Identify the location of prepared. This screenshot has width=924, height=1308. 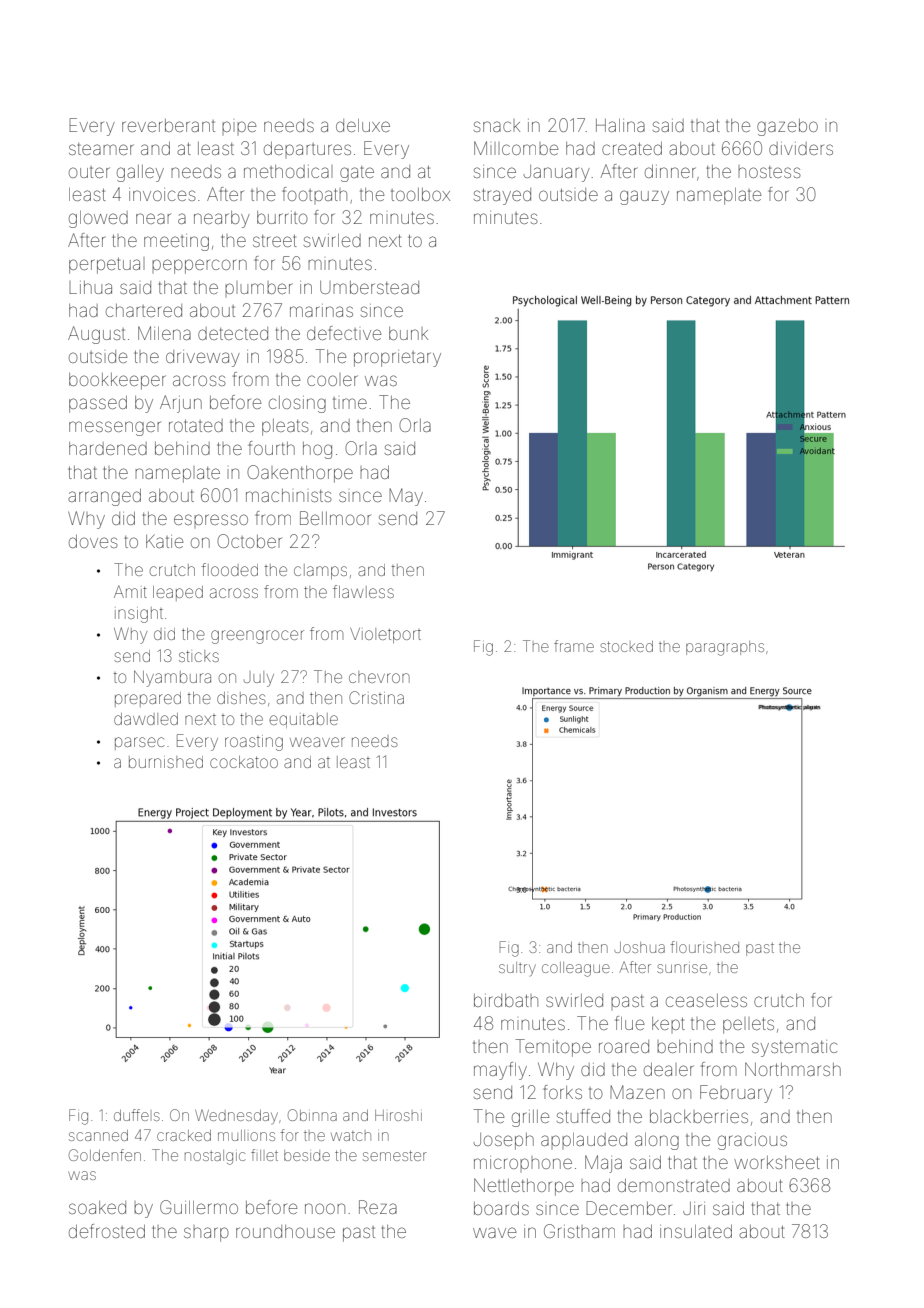
(148, 699).
